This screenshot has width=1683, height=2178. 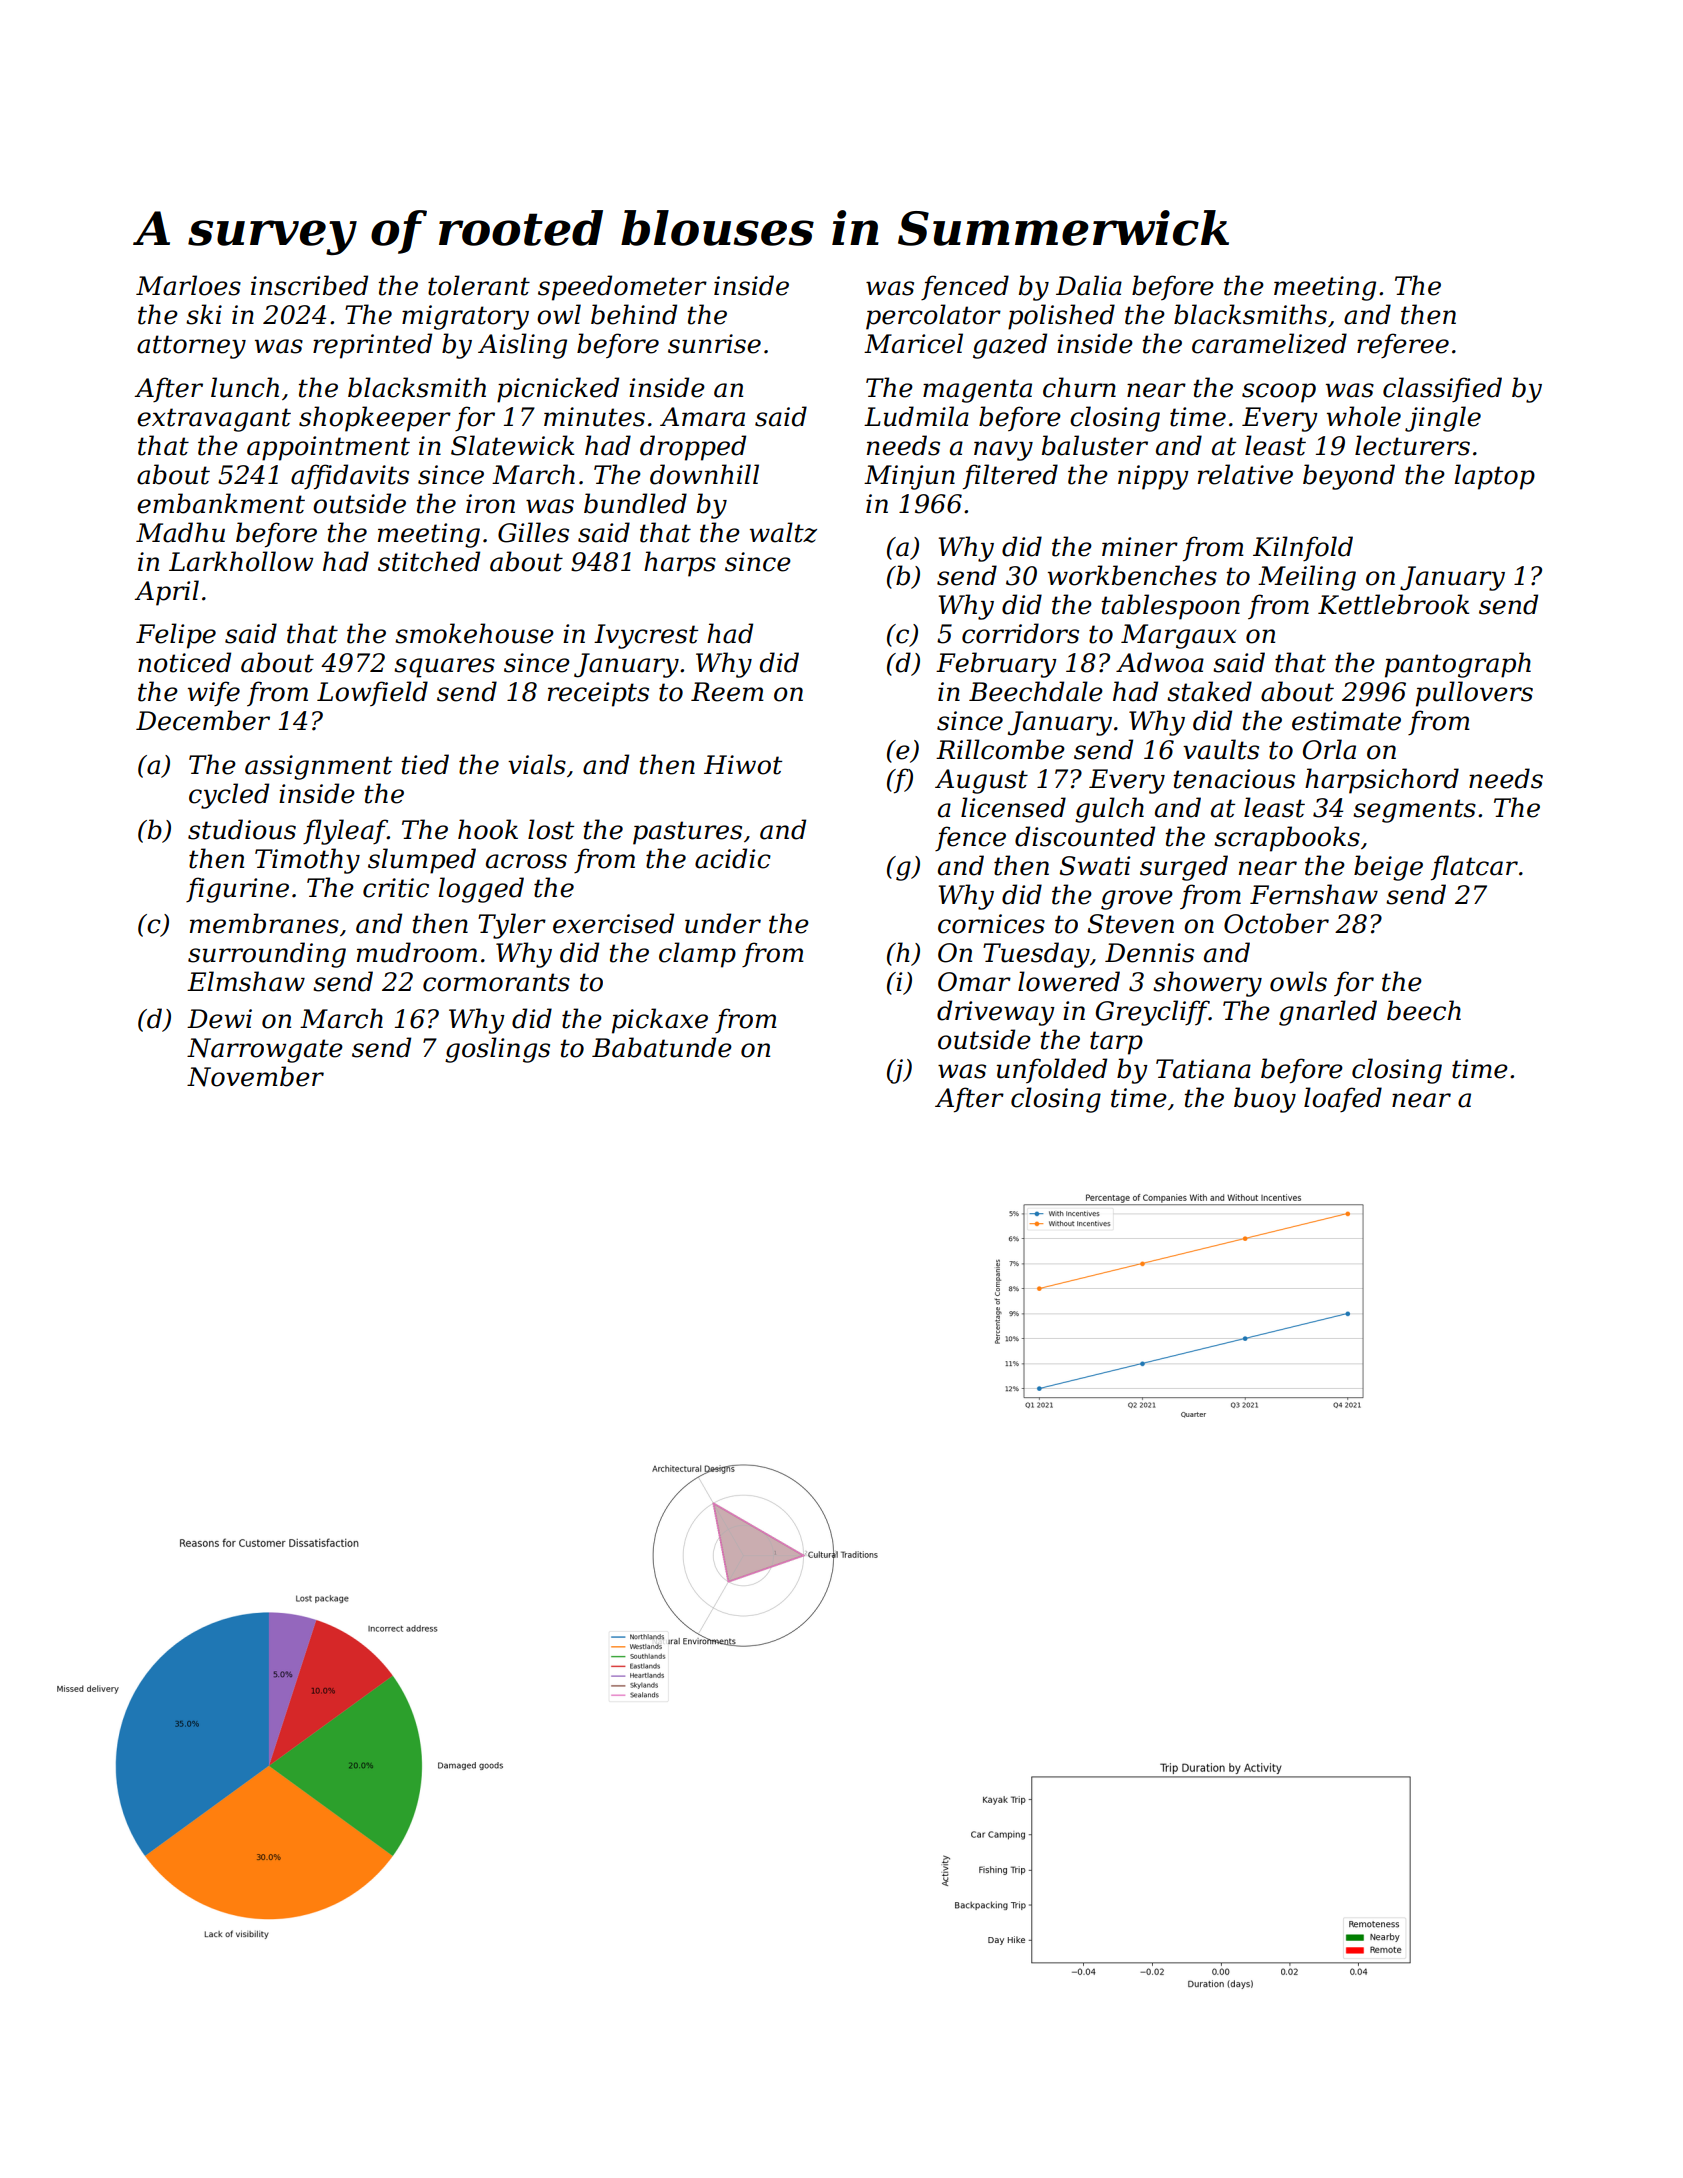 I want to click on corridors, so click(x=1020, y=633).
